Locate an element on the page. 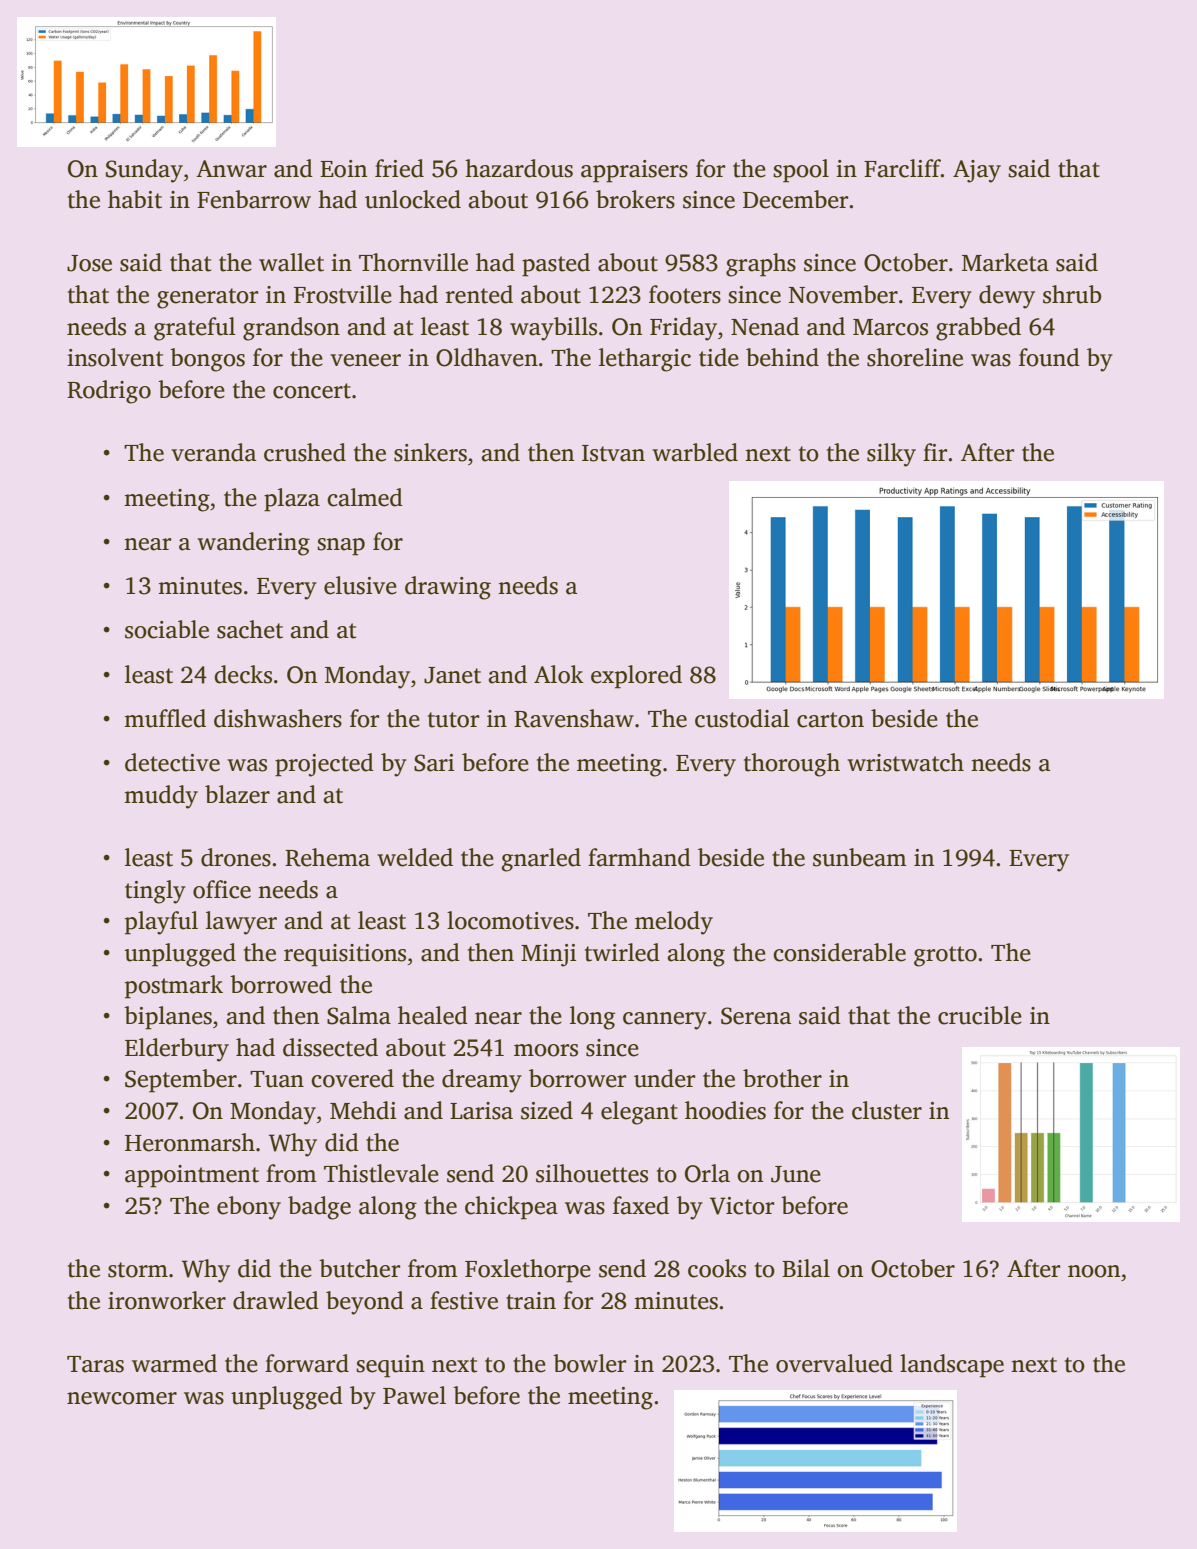 The image size is (1197, 1549). sinkers is located at coordinates (430, 452).
